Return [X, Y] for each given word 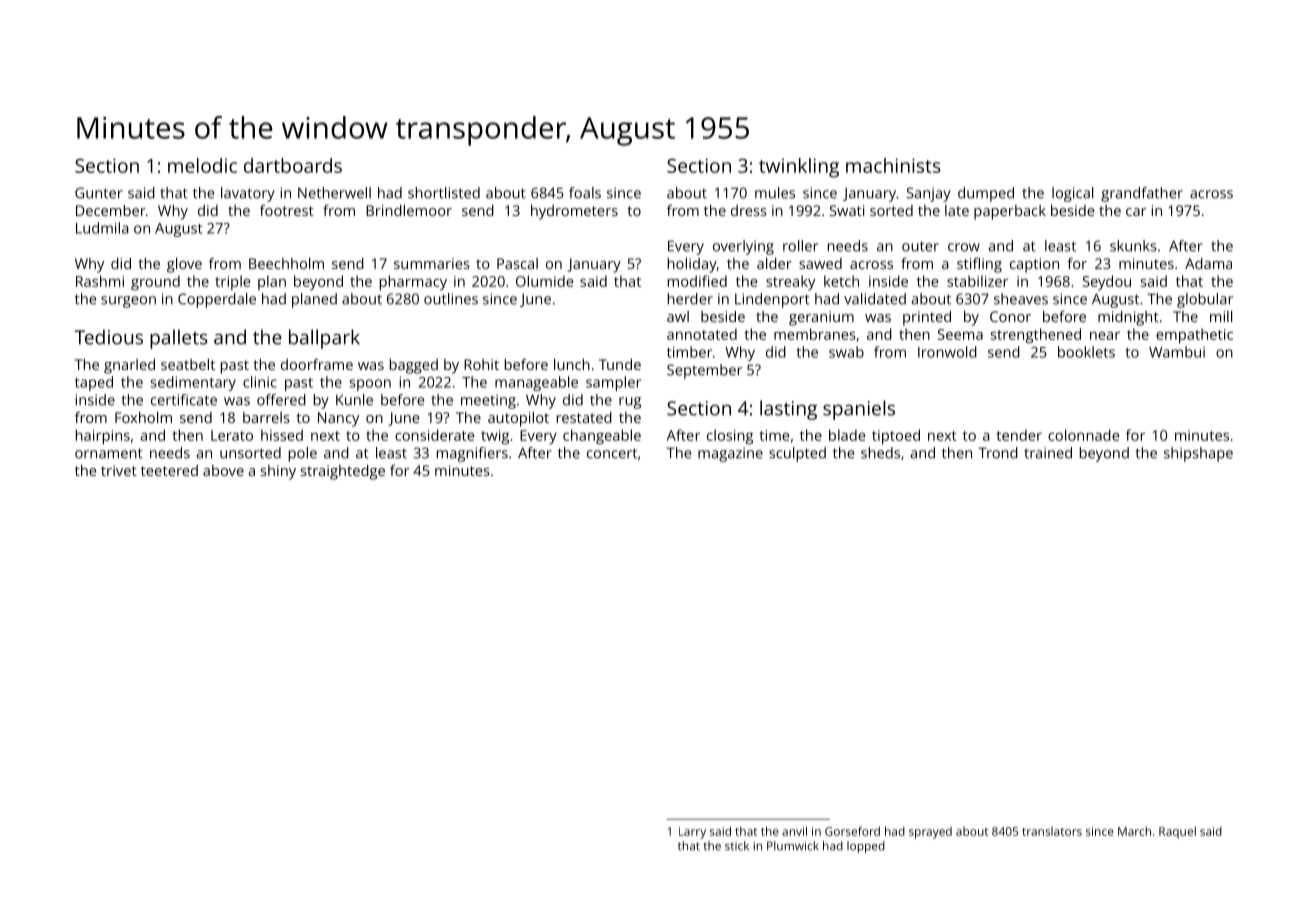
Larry [692, 833]
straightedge [343, 472]
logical [1072, 194]
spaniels [859, 410]
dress [749, 210]
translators [1052, 831]
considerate [435, 435]
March [1134, 831]
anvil [794, 831]
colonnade [1084, 435]
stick [737, 846]
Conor [1010, 316]
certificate [184, 400]
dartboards [293, 165]
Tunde [620, 364]
